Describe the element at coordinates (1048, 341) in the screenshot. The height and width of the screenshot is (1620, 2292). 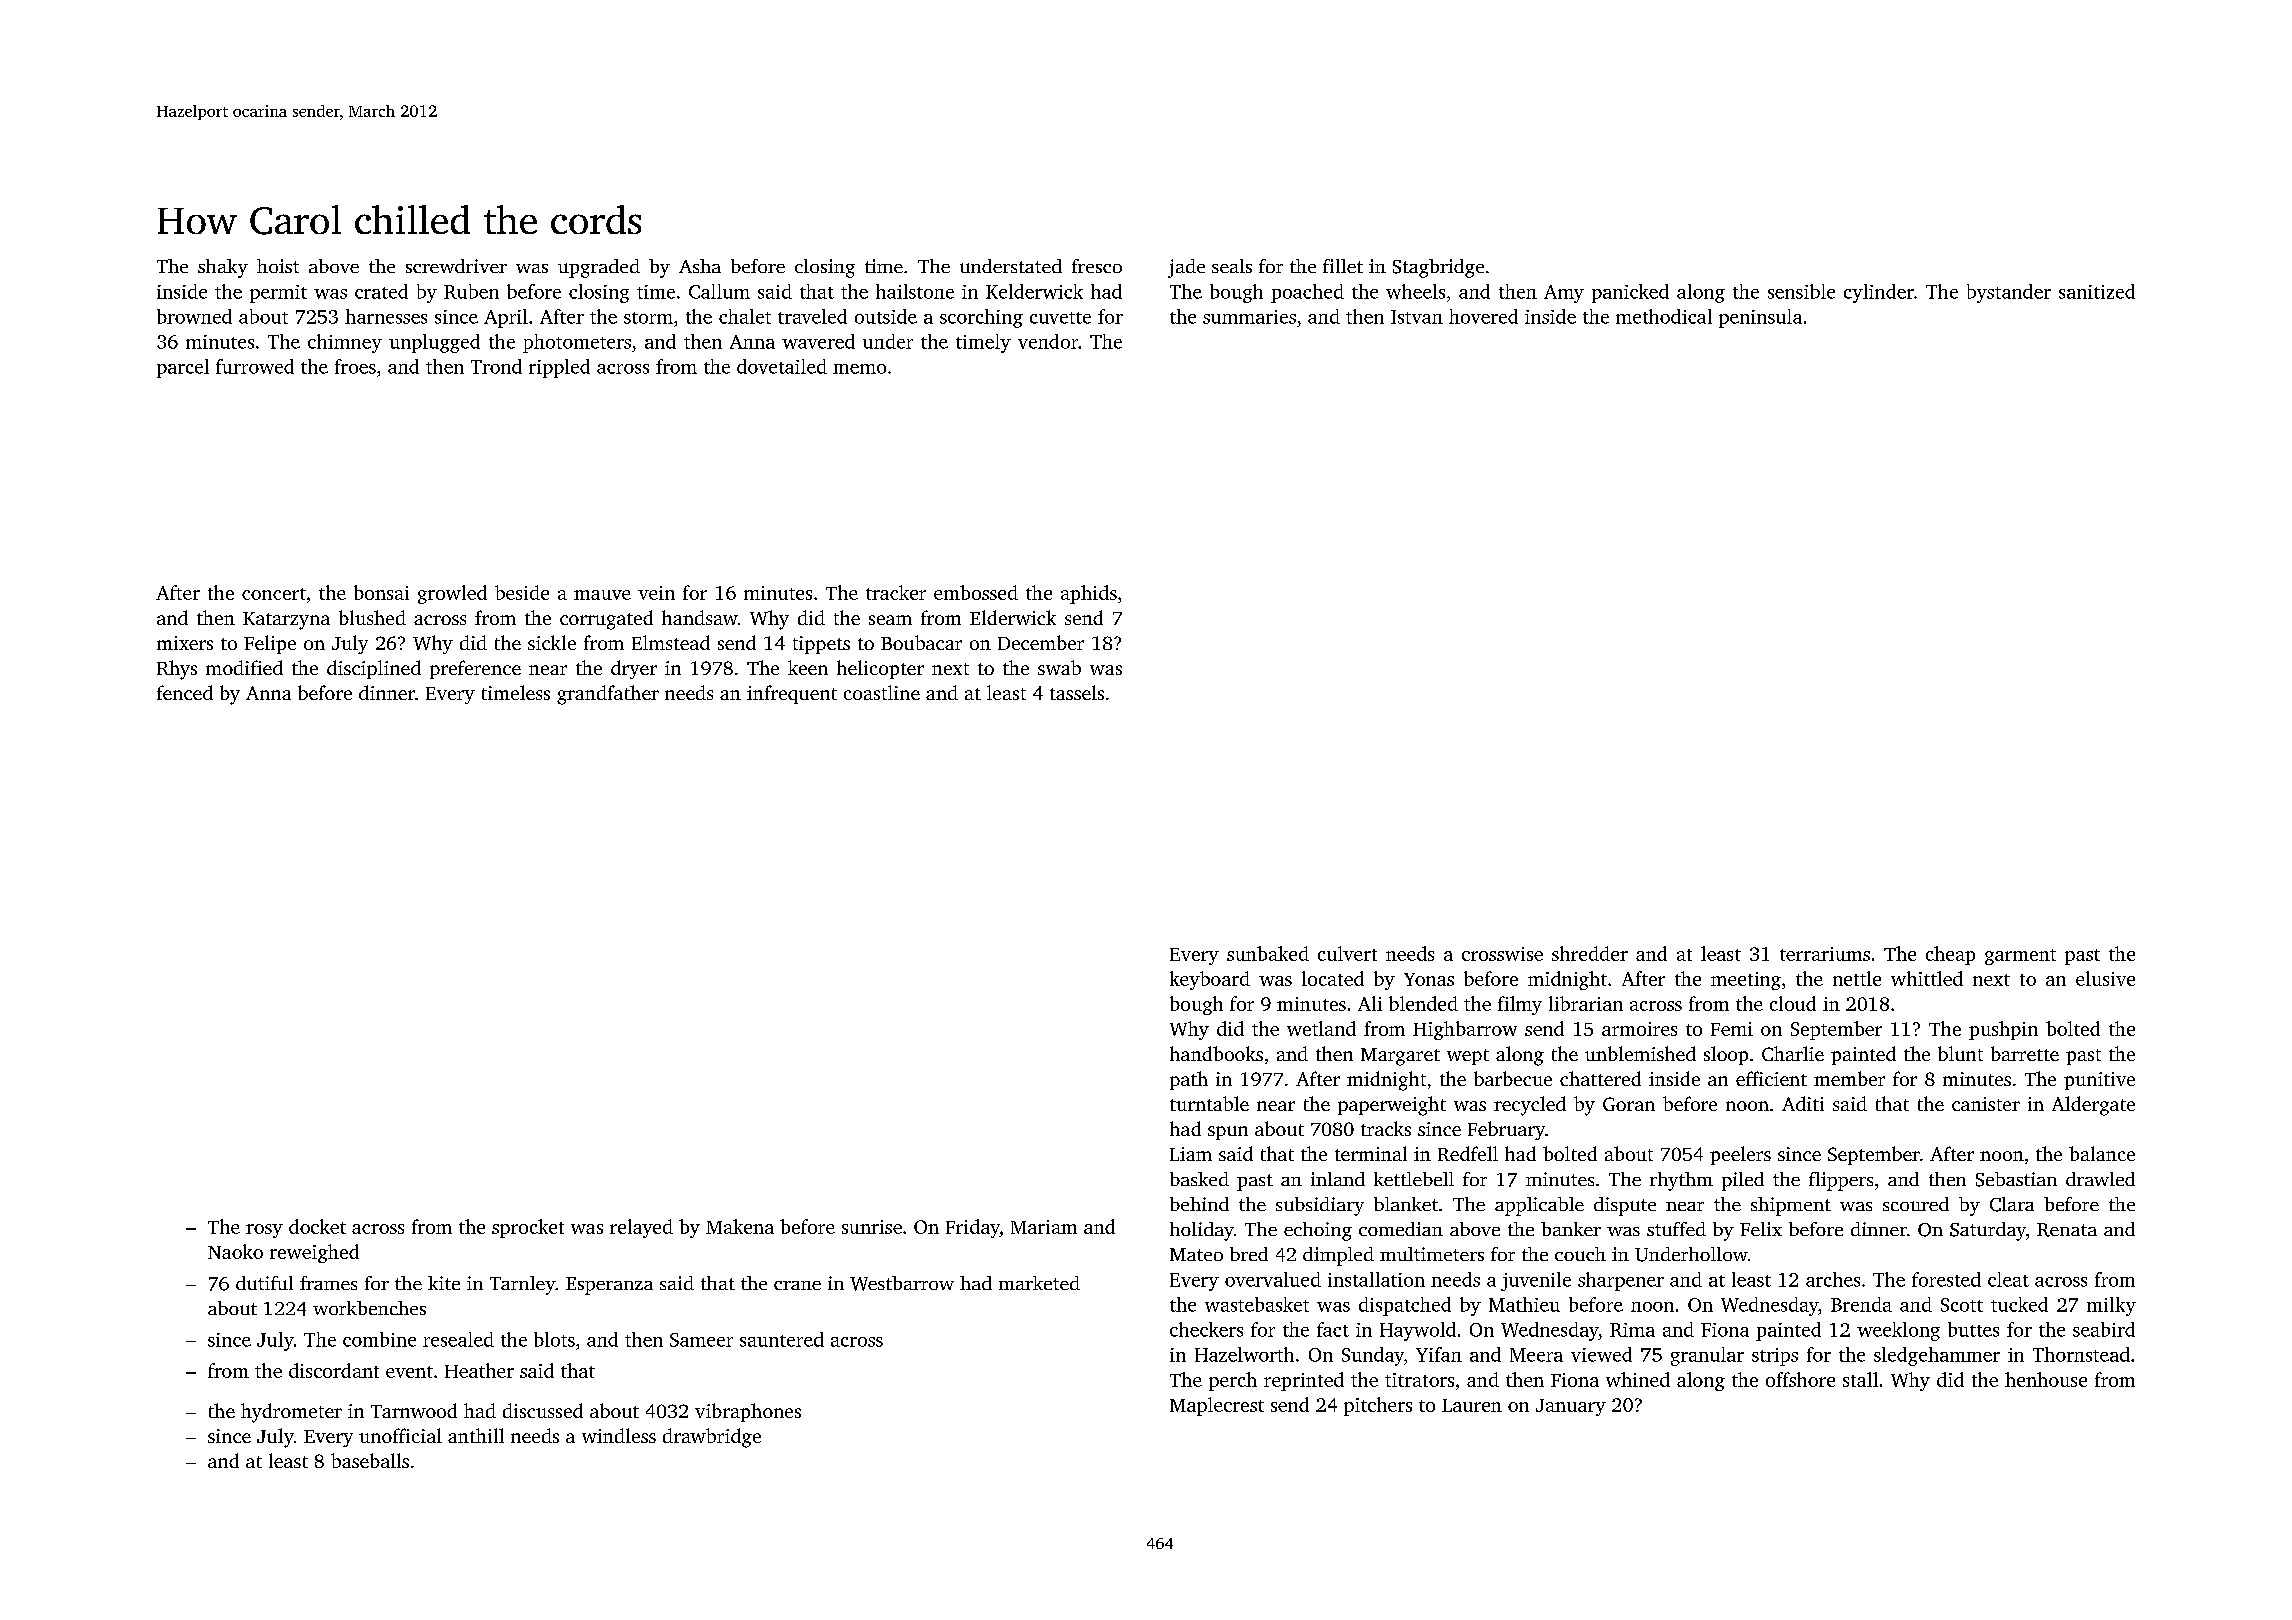
I see `vendor` at that location.
